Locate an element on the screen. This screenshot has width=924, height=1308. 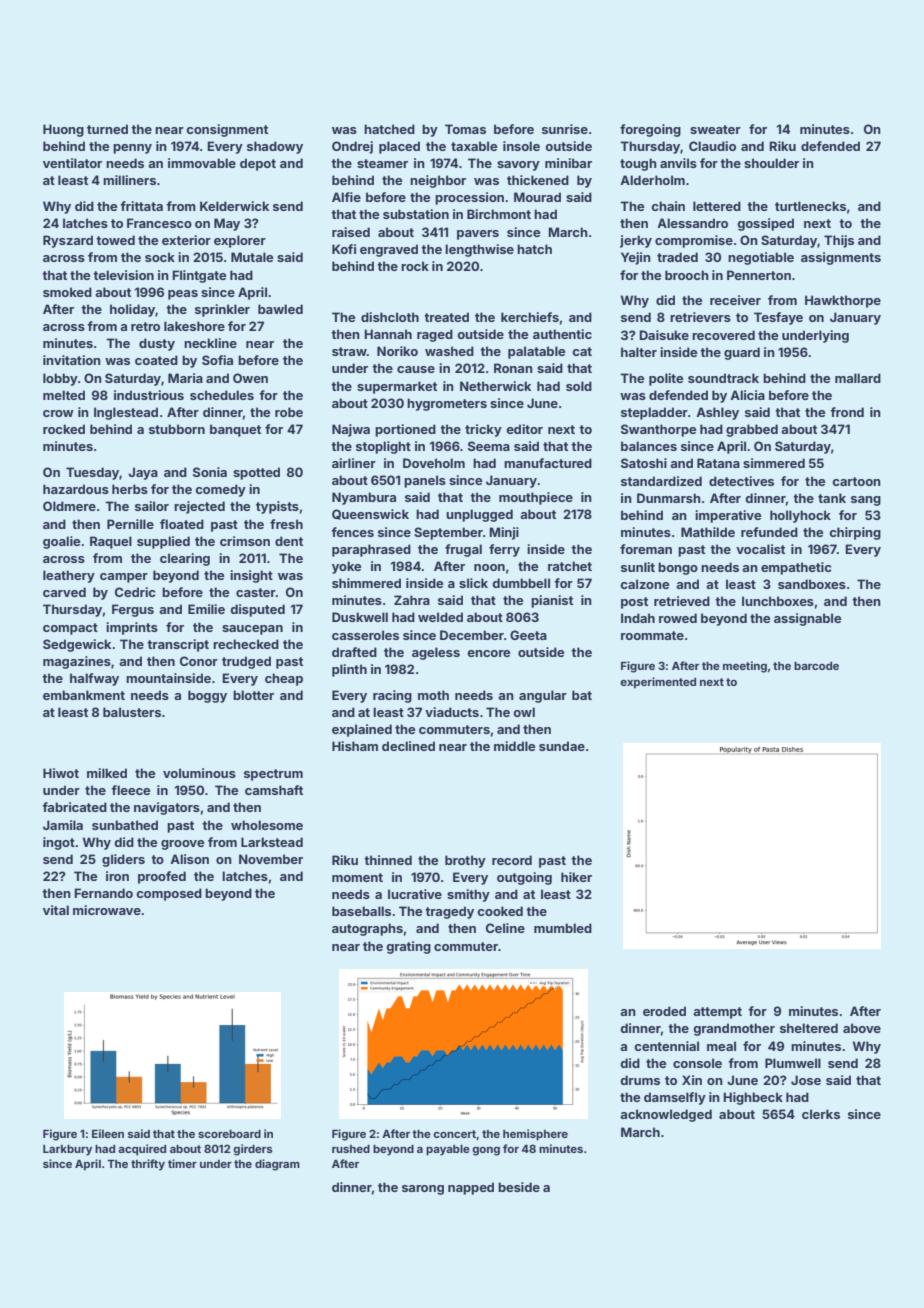
voluminous is located at coordinates (199, 773).
